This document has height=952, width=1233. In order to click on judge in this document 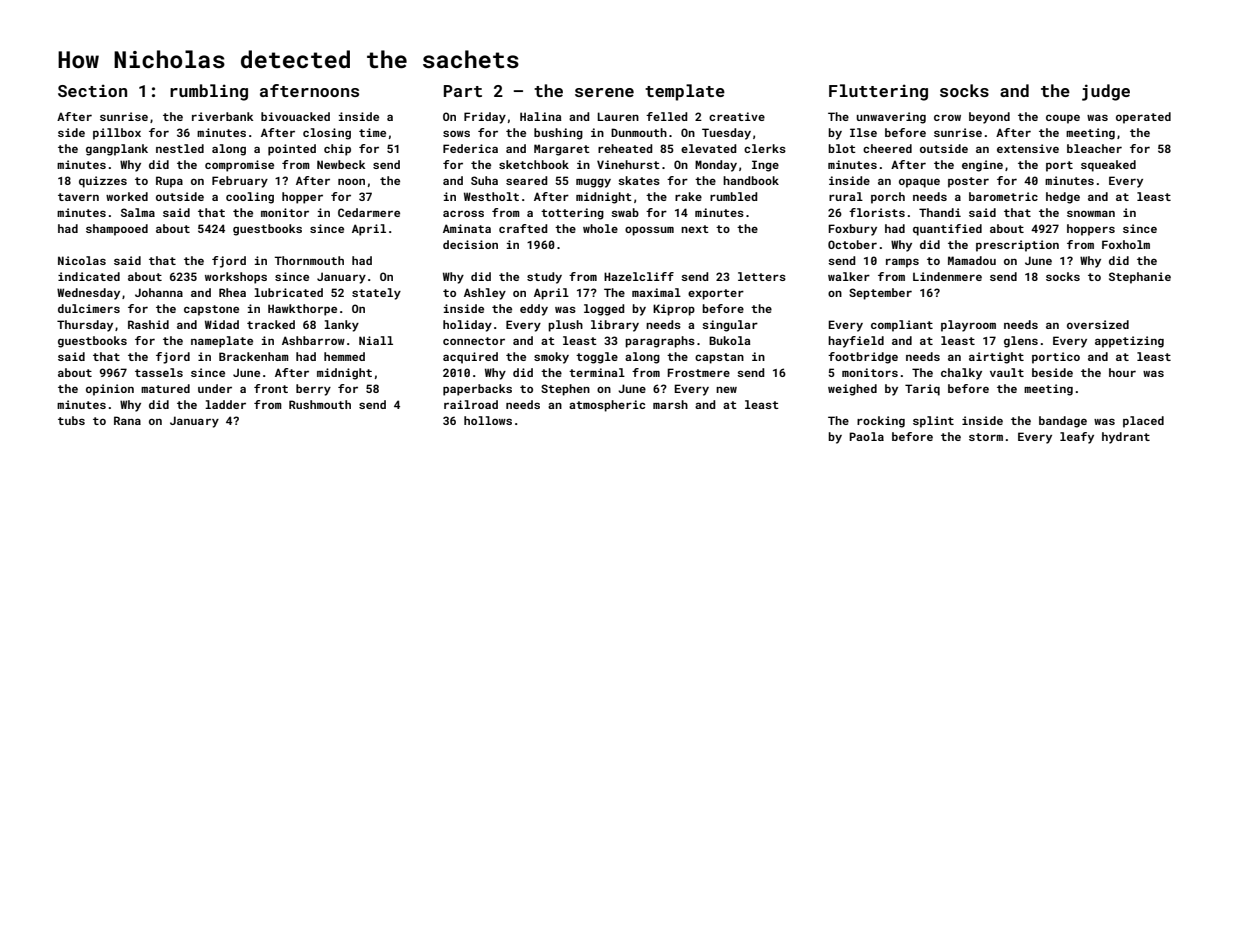, I will do `click(1106, 92)`.
